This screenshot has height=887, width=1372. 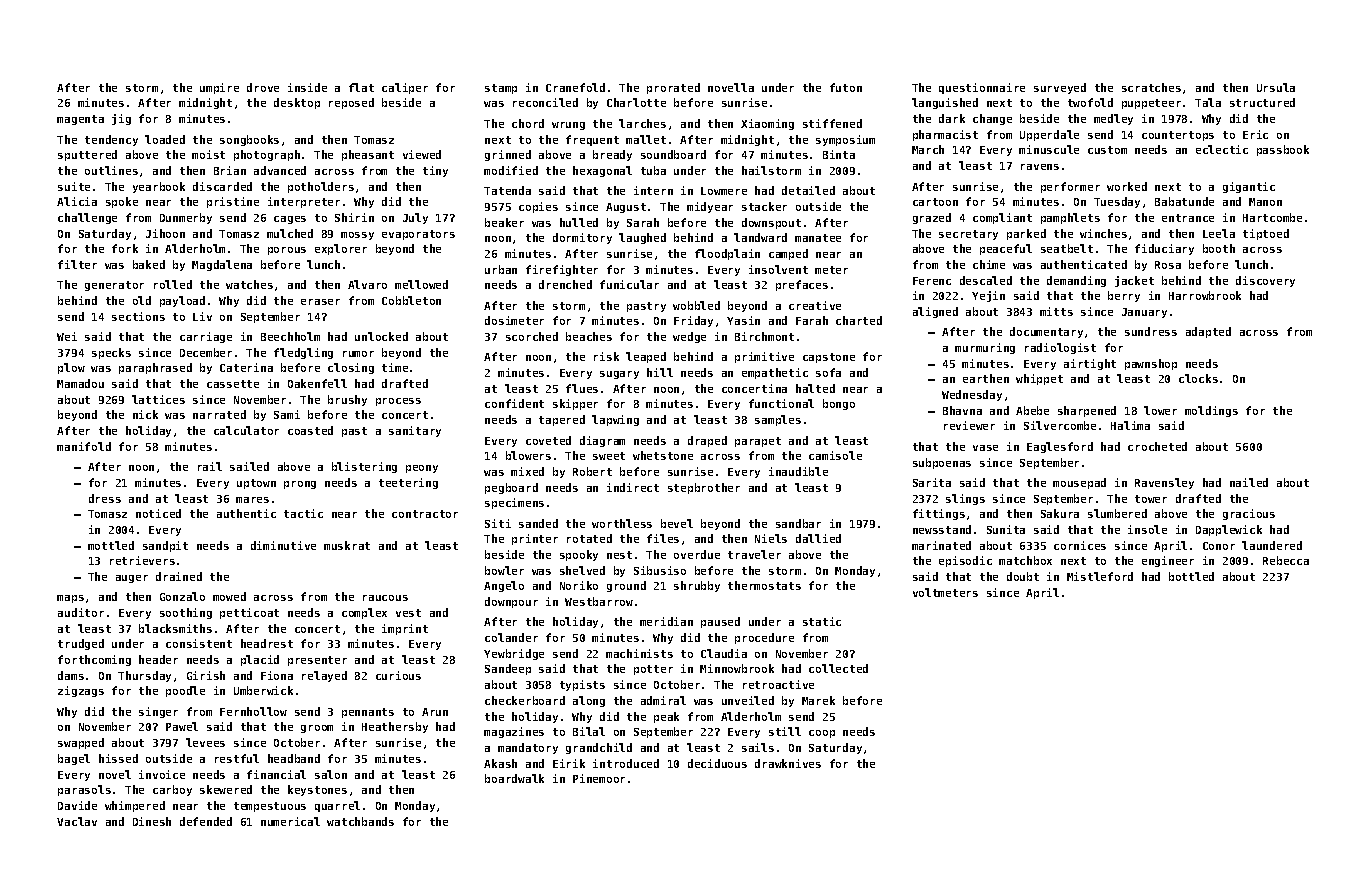 What do you see at coordinates (267, 155) in the screenshot?
I see `photograph` at bounding box center [267, 155].
